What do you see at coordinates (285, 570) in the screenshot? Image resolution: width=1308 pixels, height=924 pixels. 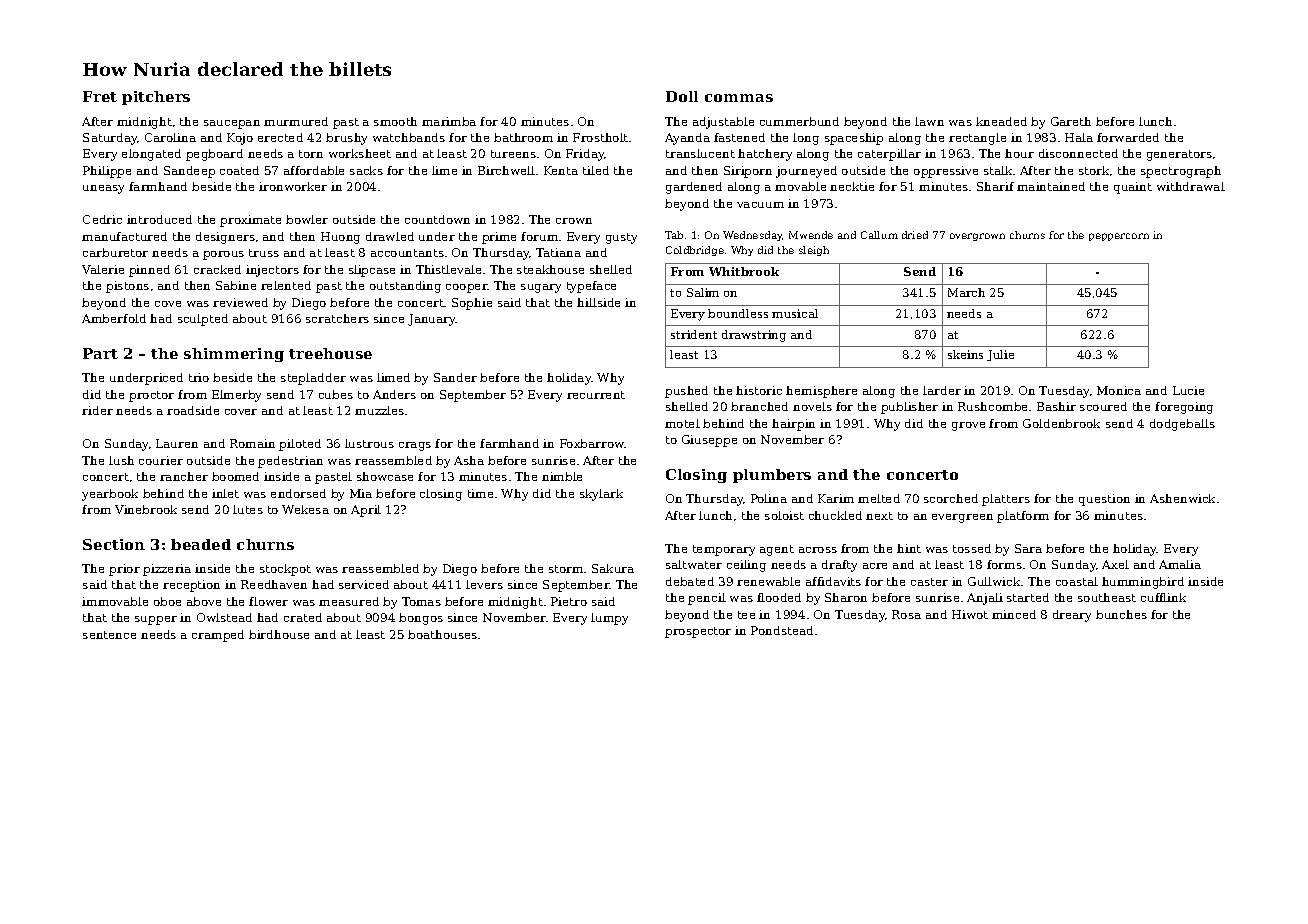 I see `stockpot` at bounding box center [285, 570].
